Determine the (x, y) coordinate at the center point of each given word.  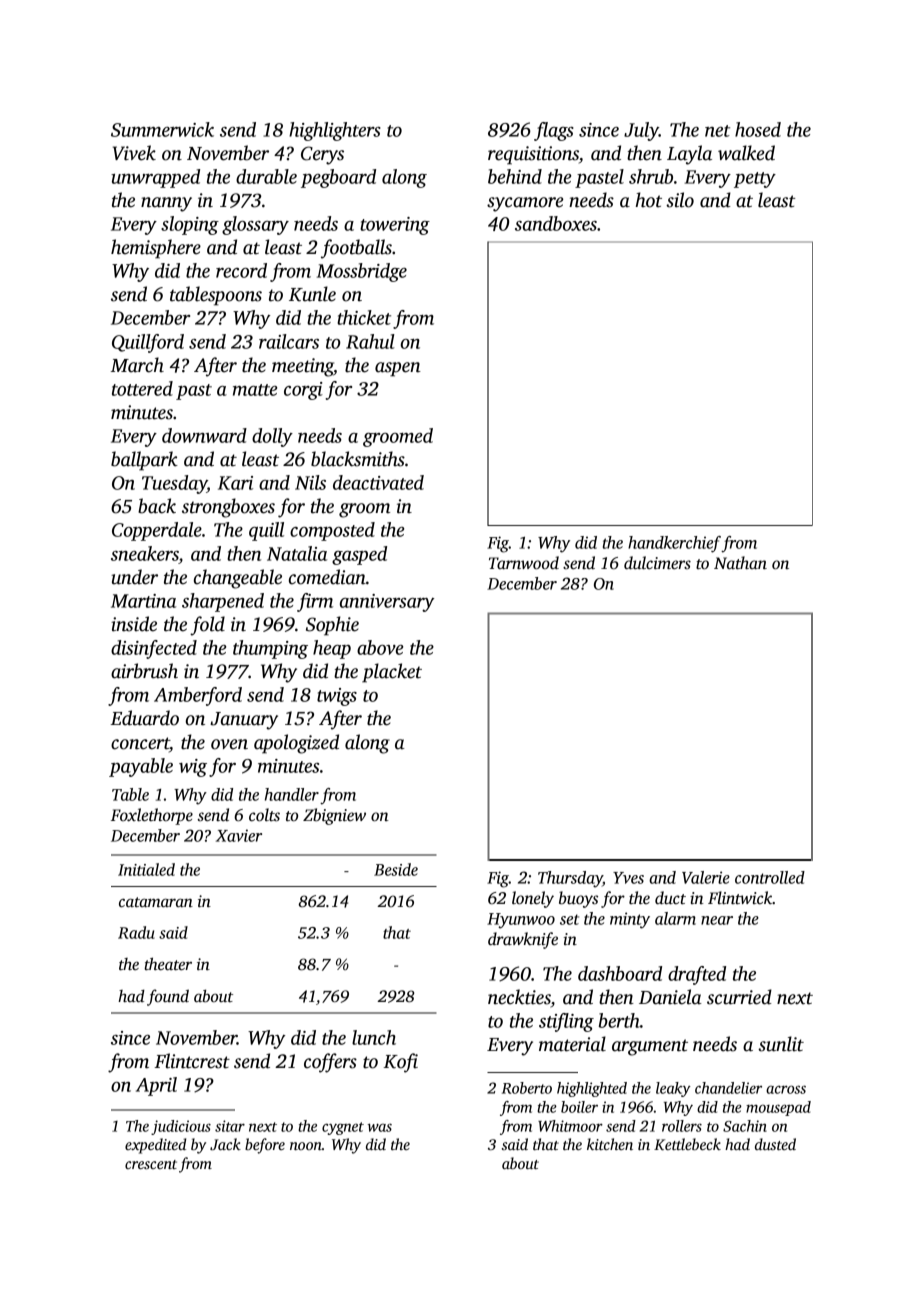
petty (755, 180)
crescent (151, 1164)
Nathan (740, 563)
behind (515, 176)
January (244, 721)
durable (266, 176)
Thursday (570, 879)
